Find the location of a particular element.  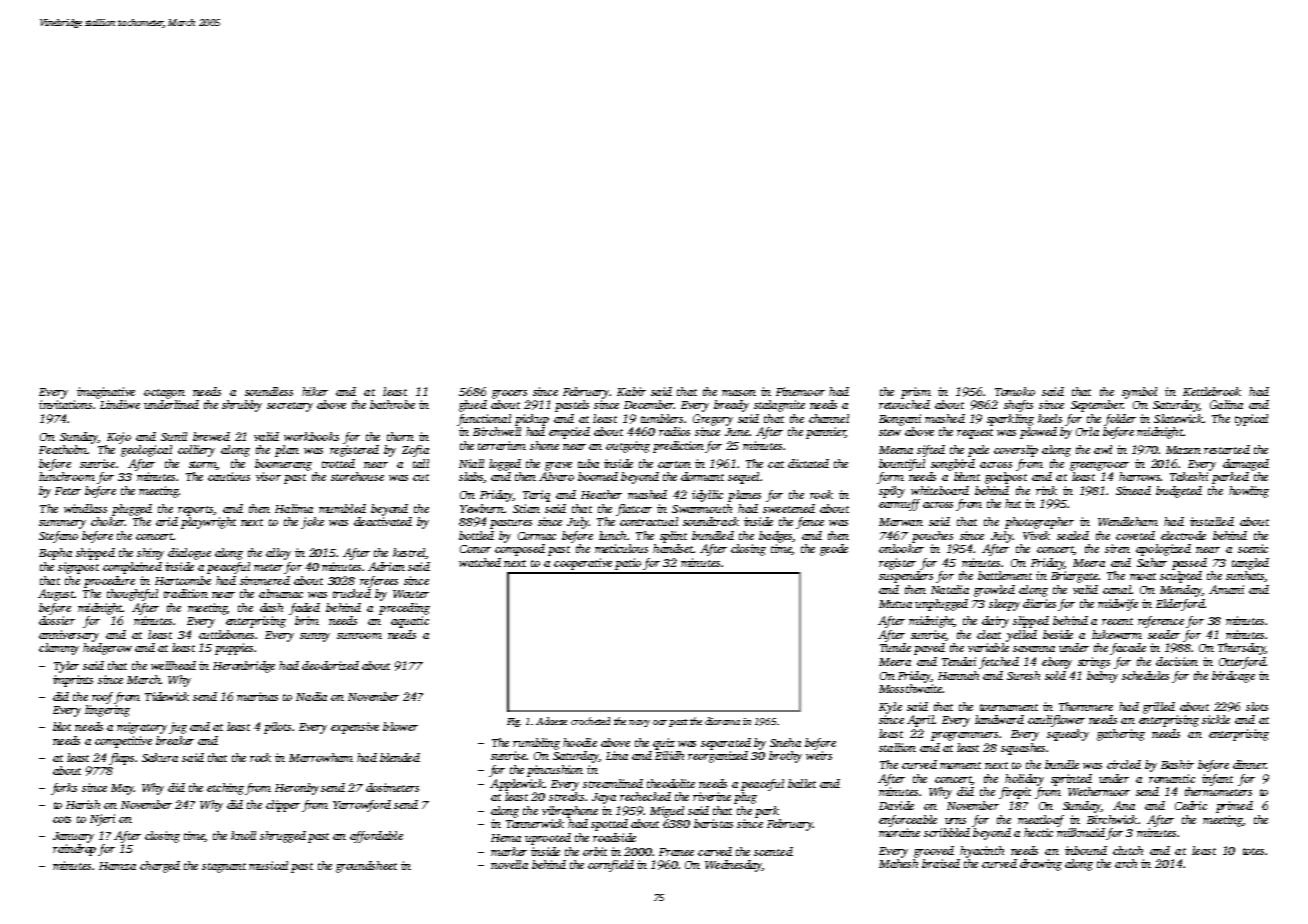

imaginative is located at coordinates (106, 393).
